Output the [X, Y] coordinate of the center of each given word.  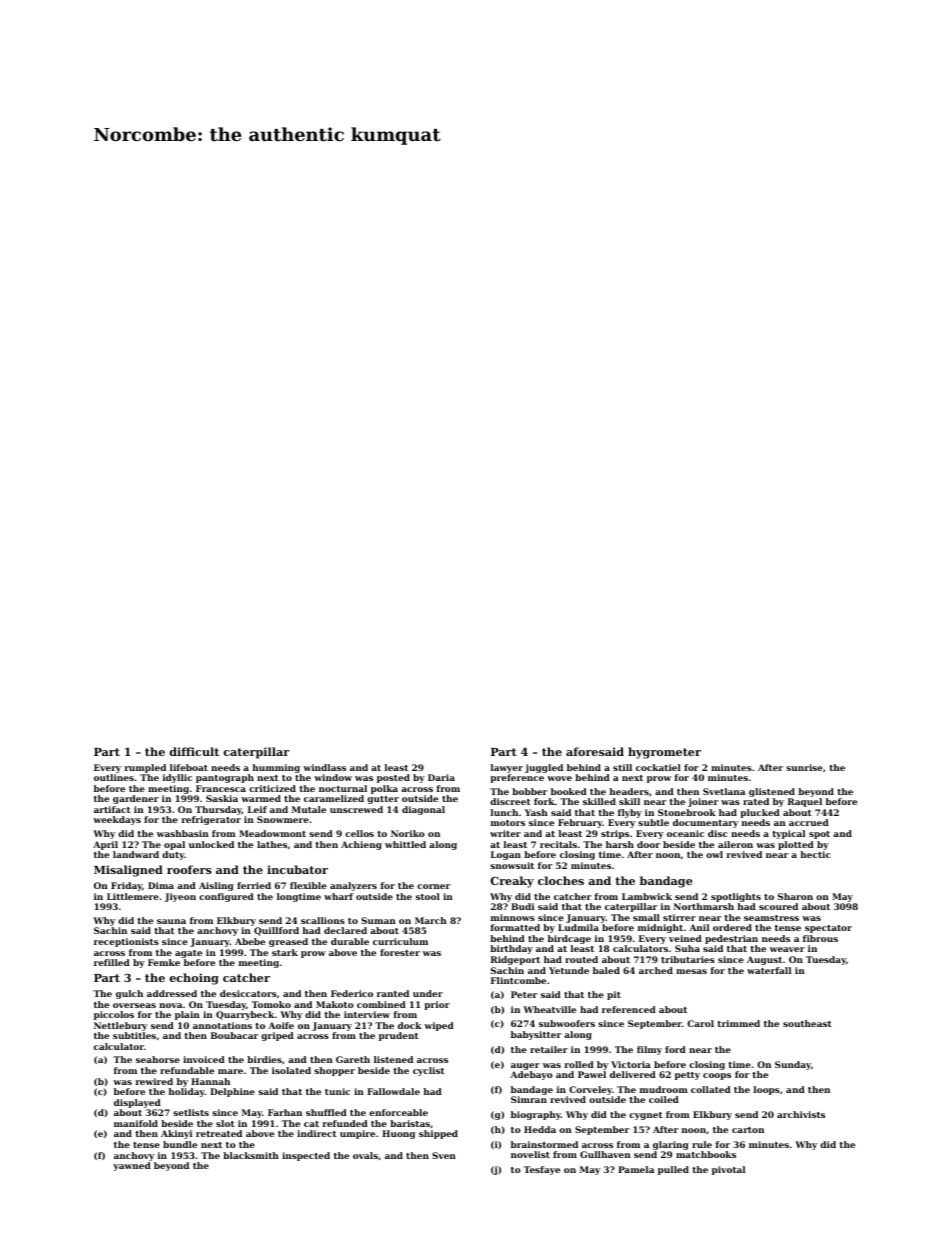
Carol [700, 1023]
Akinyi [176, 1134]
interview [367, 1014]
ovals [365, 1155]
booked [569, 791]
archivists [801, 1114]
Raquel [805, 802]
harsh [620, 844]
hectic [816, 854]
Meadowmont [272, 833]
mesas [691, 971]
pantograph [225, 778]
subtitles [134, 1035]
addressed [172, 993]
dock [410, 1025]
